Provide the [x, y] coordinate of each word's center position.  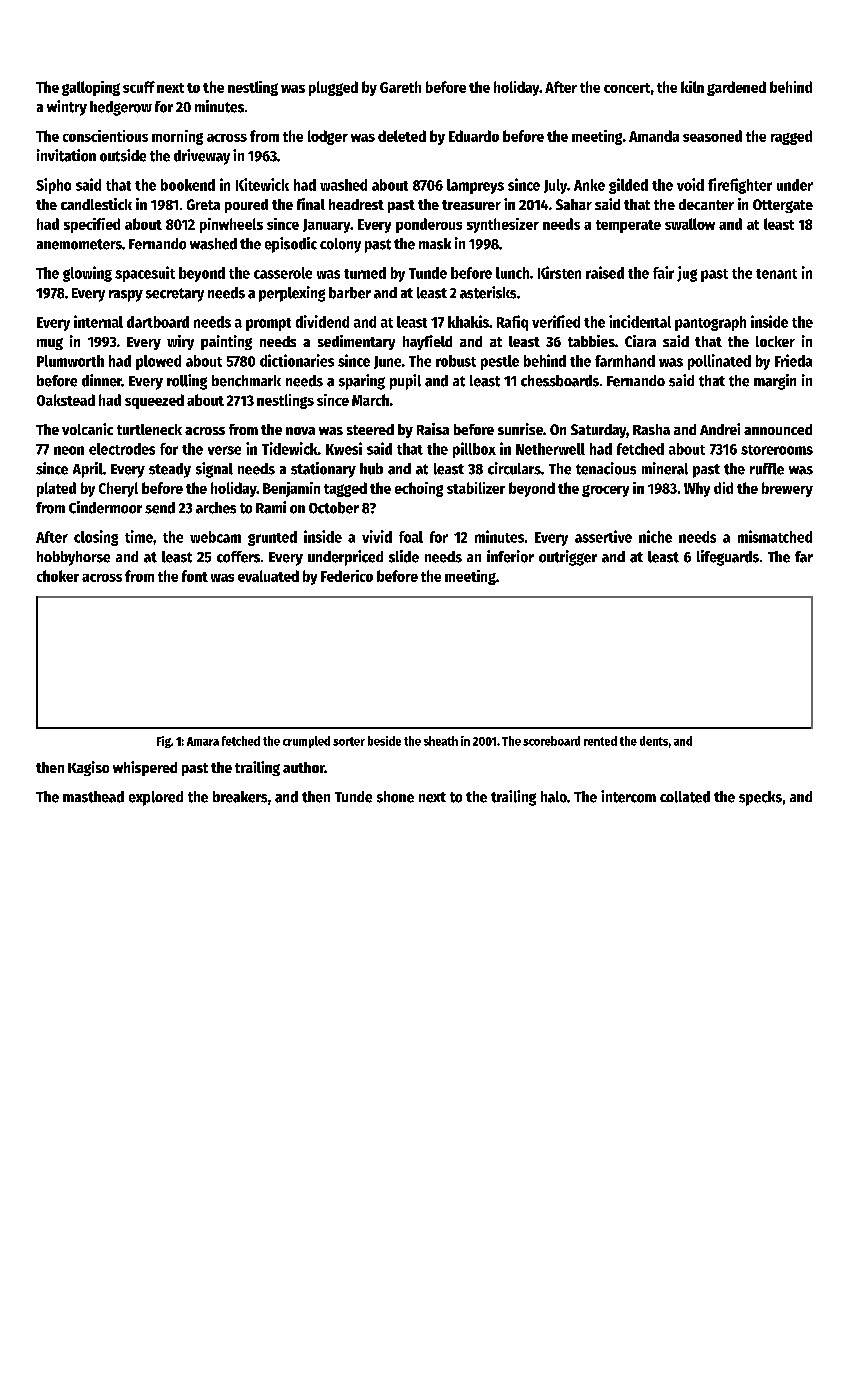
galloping [91, 88]
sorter [349, 741]
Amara [203, 741]
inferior [510, 556]
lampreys [475, 186]
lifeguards [728, 558]
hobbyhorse [73, 558]
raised [605, 272]
